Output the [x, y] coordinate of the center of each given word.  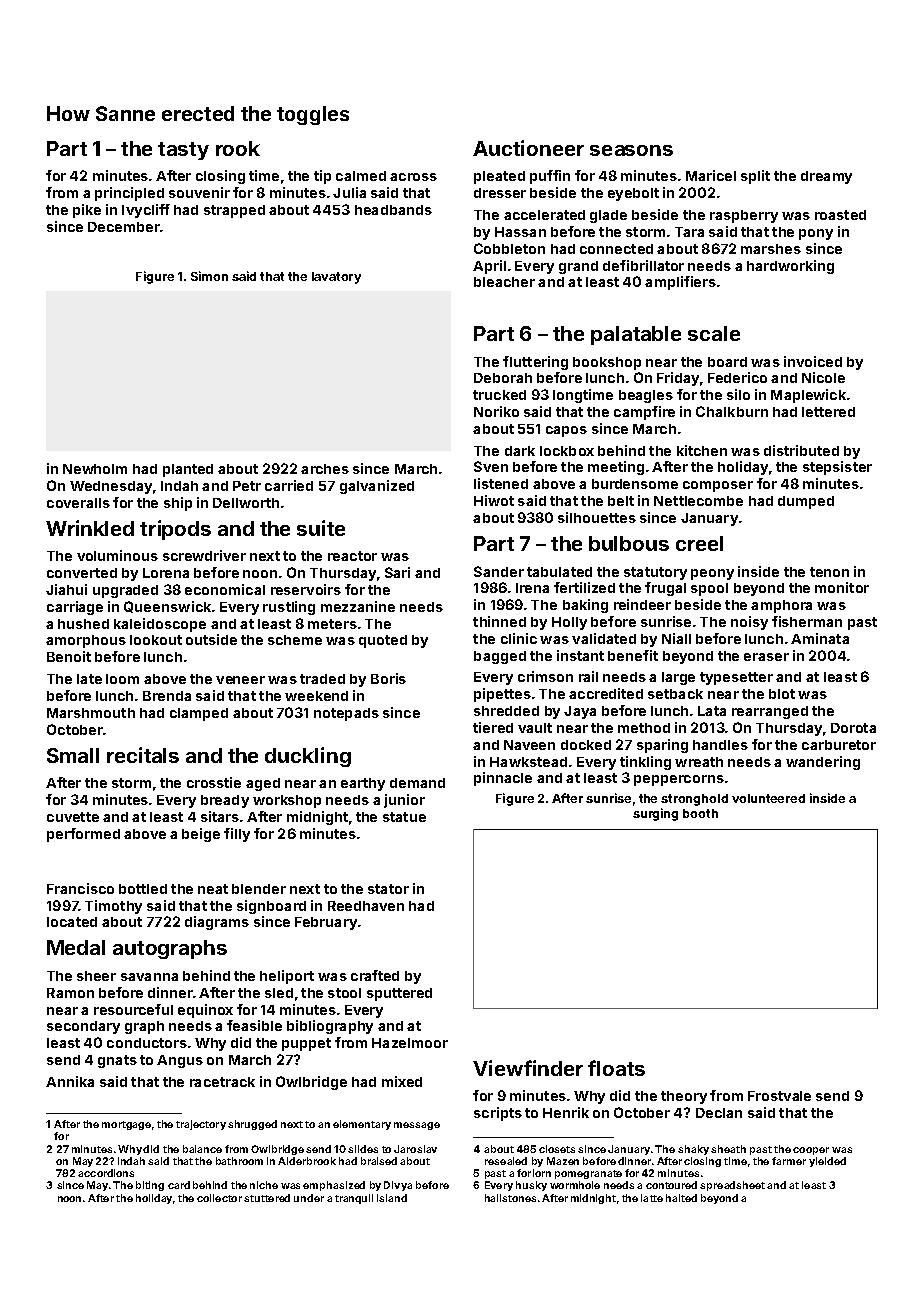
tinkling [645, 763]
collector [219, 1198]
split [755, 177]
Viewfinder [528, 1068]
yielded [827, 1162]
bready [225, 801]
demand [417, 783]
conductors [147, 1043]
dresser [500, 193]
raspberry [744, 216]
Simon [209, 276]
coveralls [78, 503]
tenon [829, 572]
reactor [352, 556]
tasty [183, 151]
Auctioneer [528, 148]
